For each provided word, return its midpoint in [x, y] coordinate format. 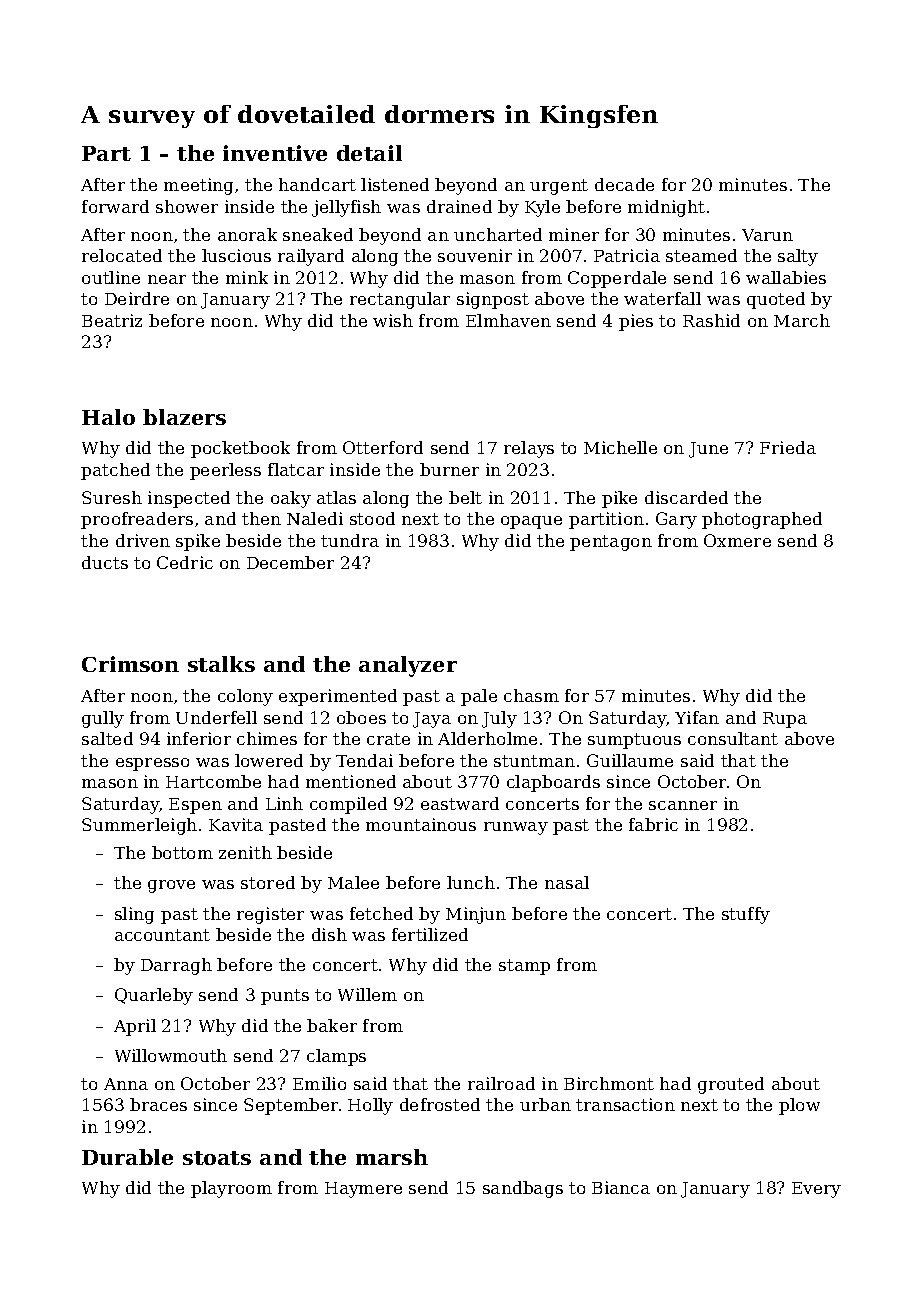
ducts [105, 562]
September [291, 1106]
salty [798, 257]
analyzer [408, 666]
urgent [559, 187]
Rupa [785, 720]
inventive [275, 153]
